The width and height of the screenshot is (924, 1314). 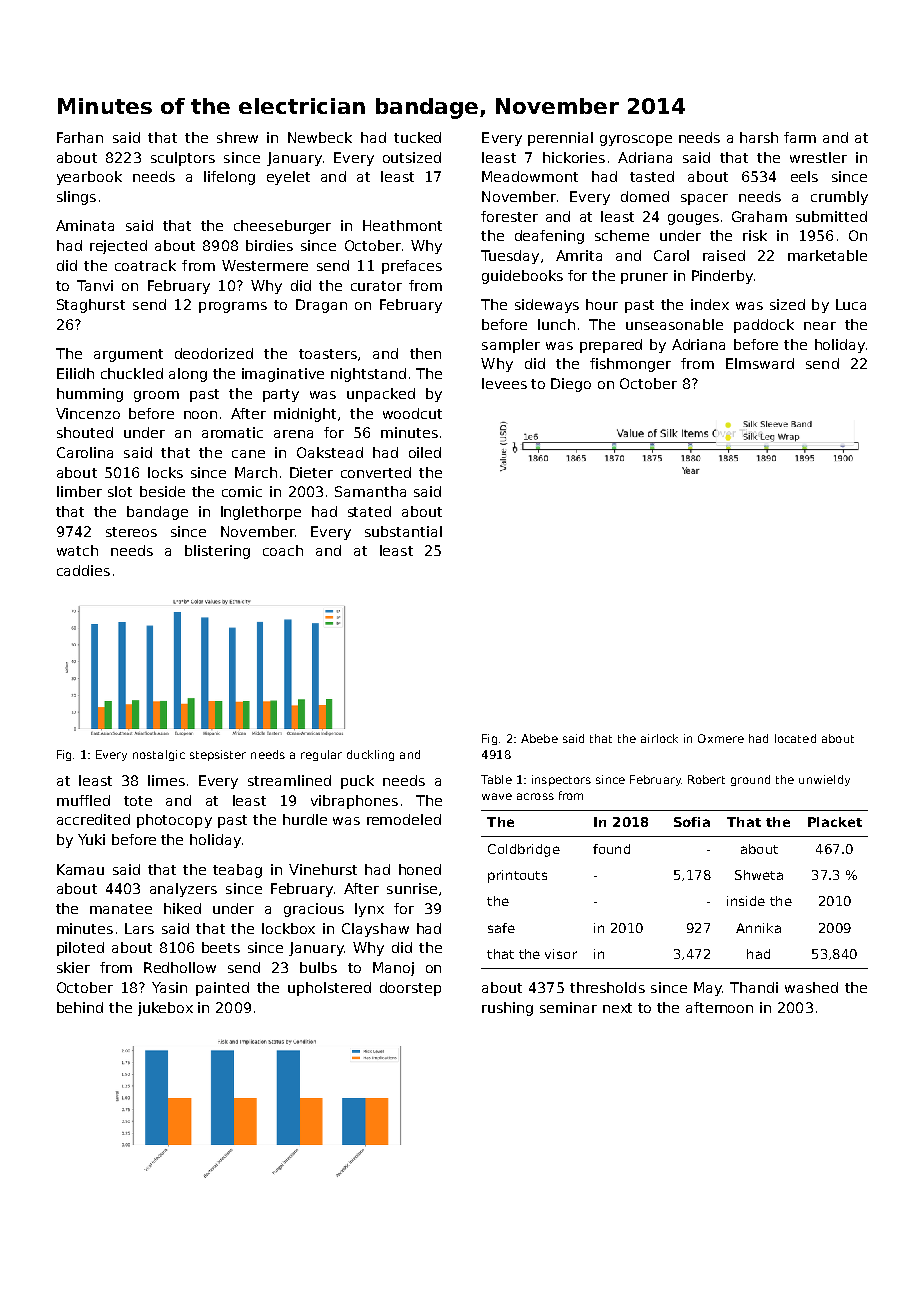 What do you see at coordinates (403, 531) in the screenshot?
I see `substantial` at bounding box center [403, 531].
